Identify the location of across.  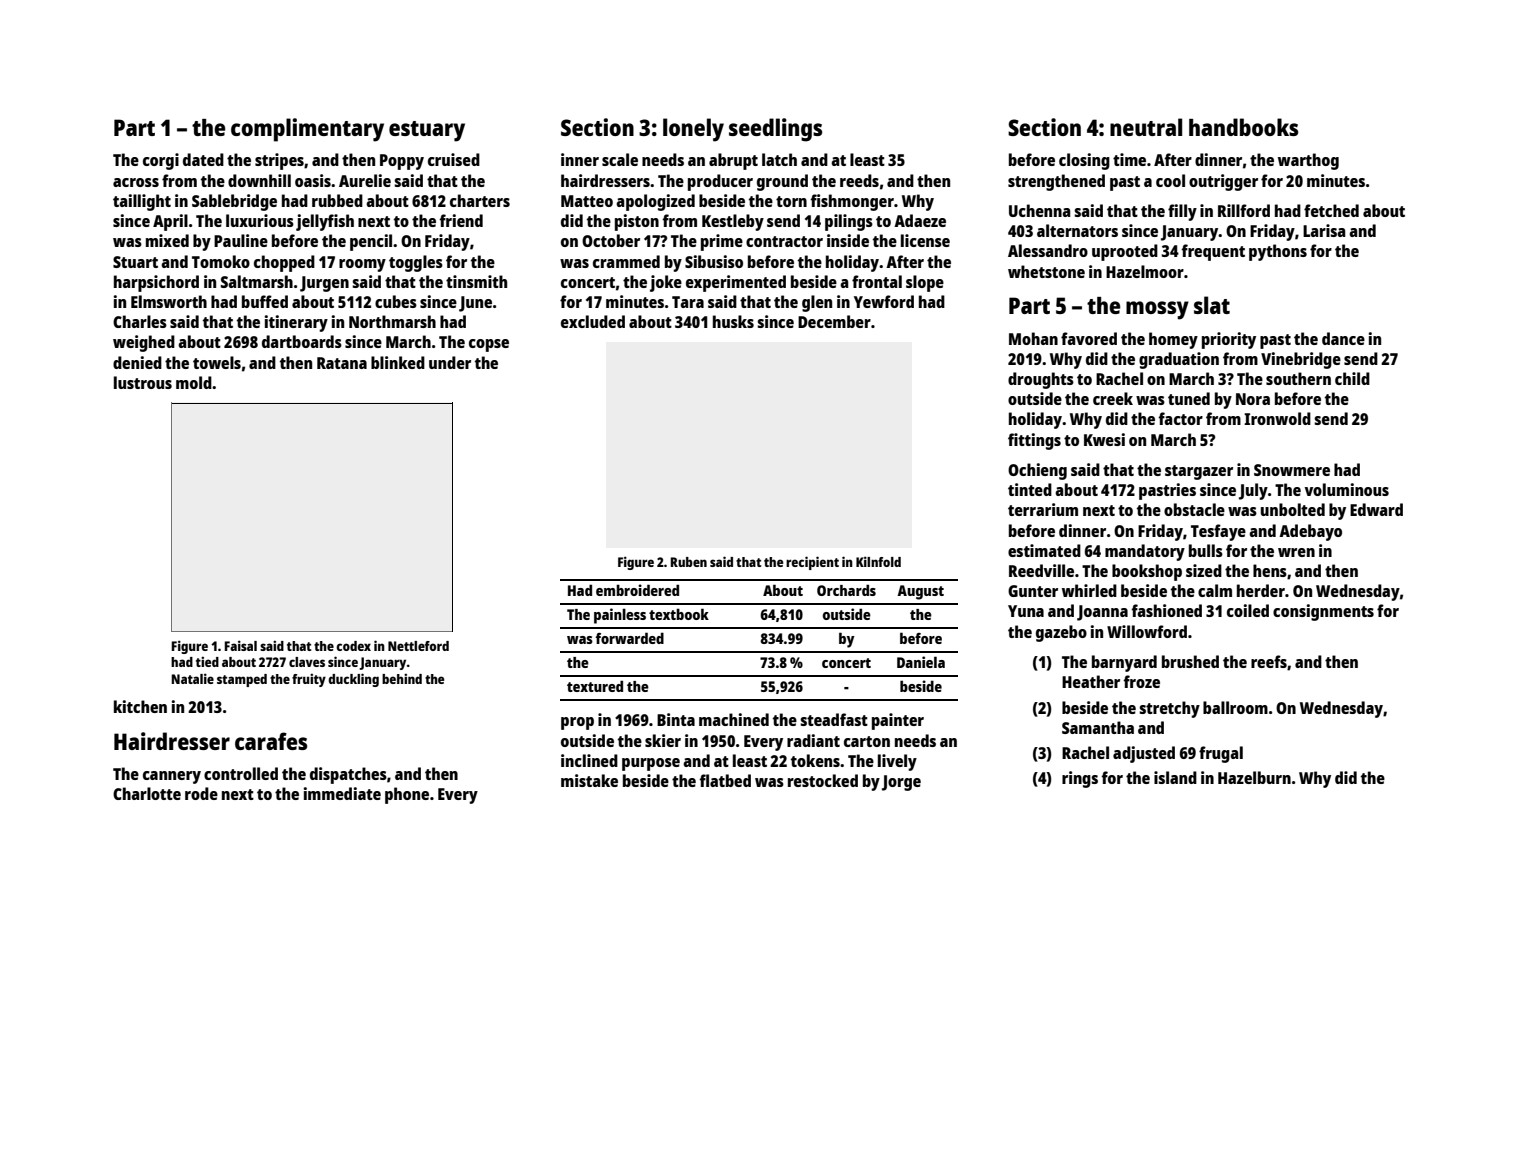
(136, 182).
